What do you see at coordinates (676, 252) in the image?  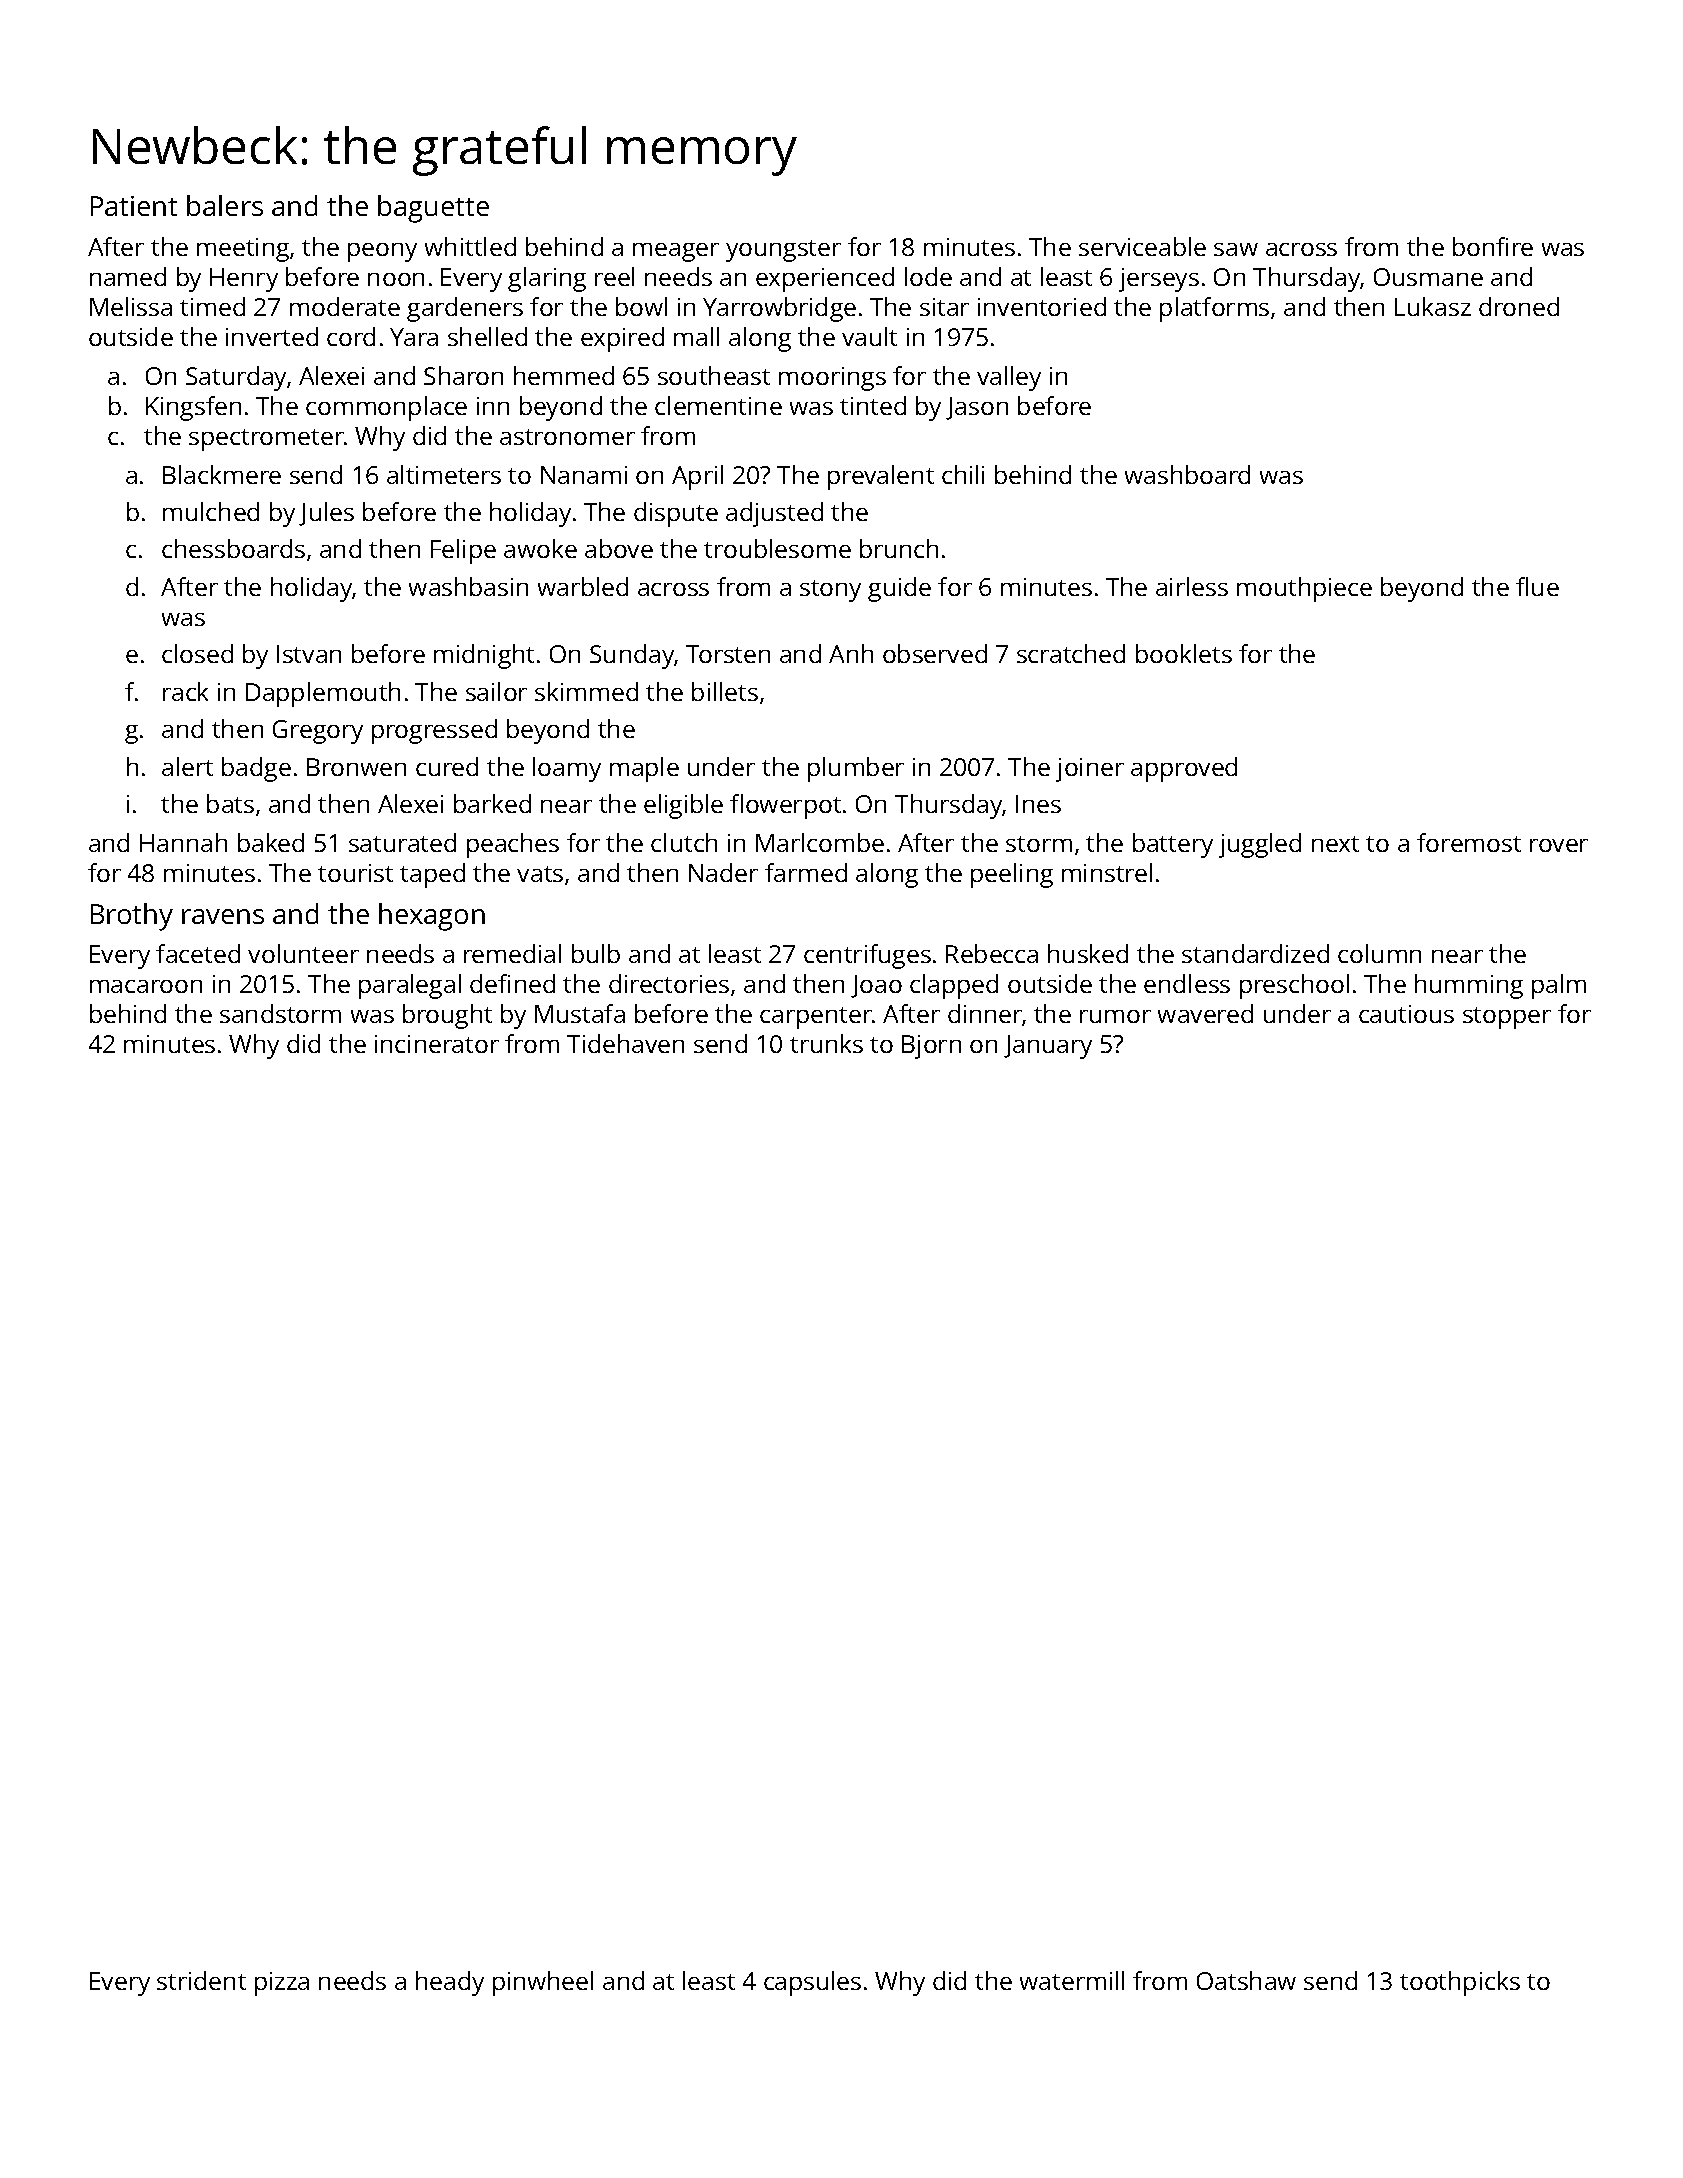 I see `meager` at bounding box center [676, 252].
